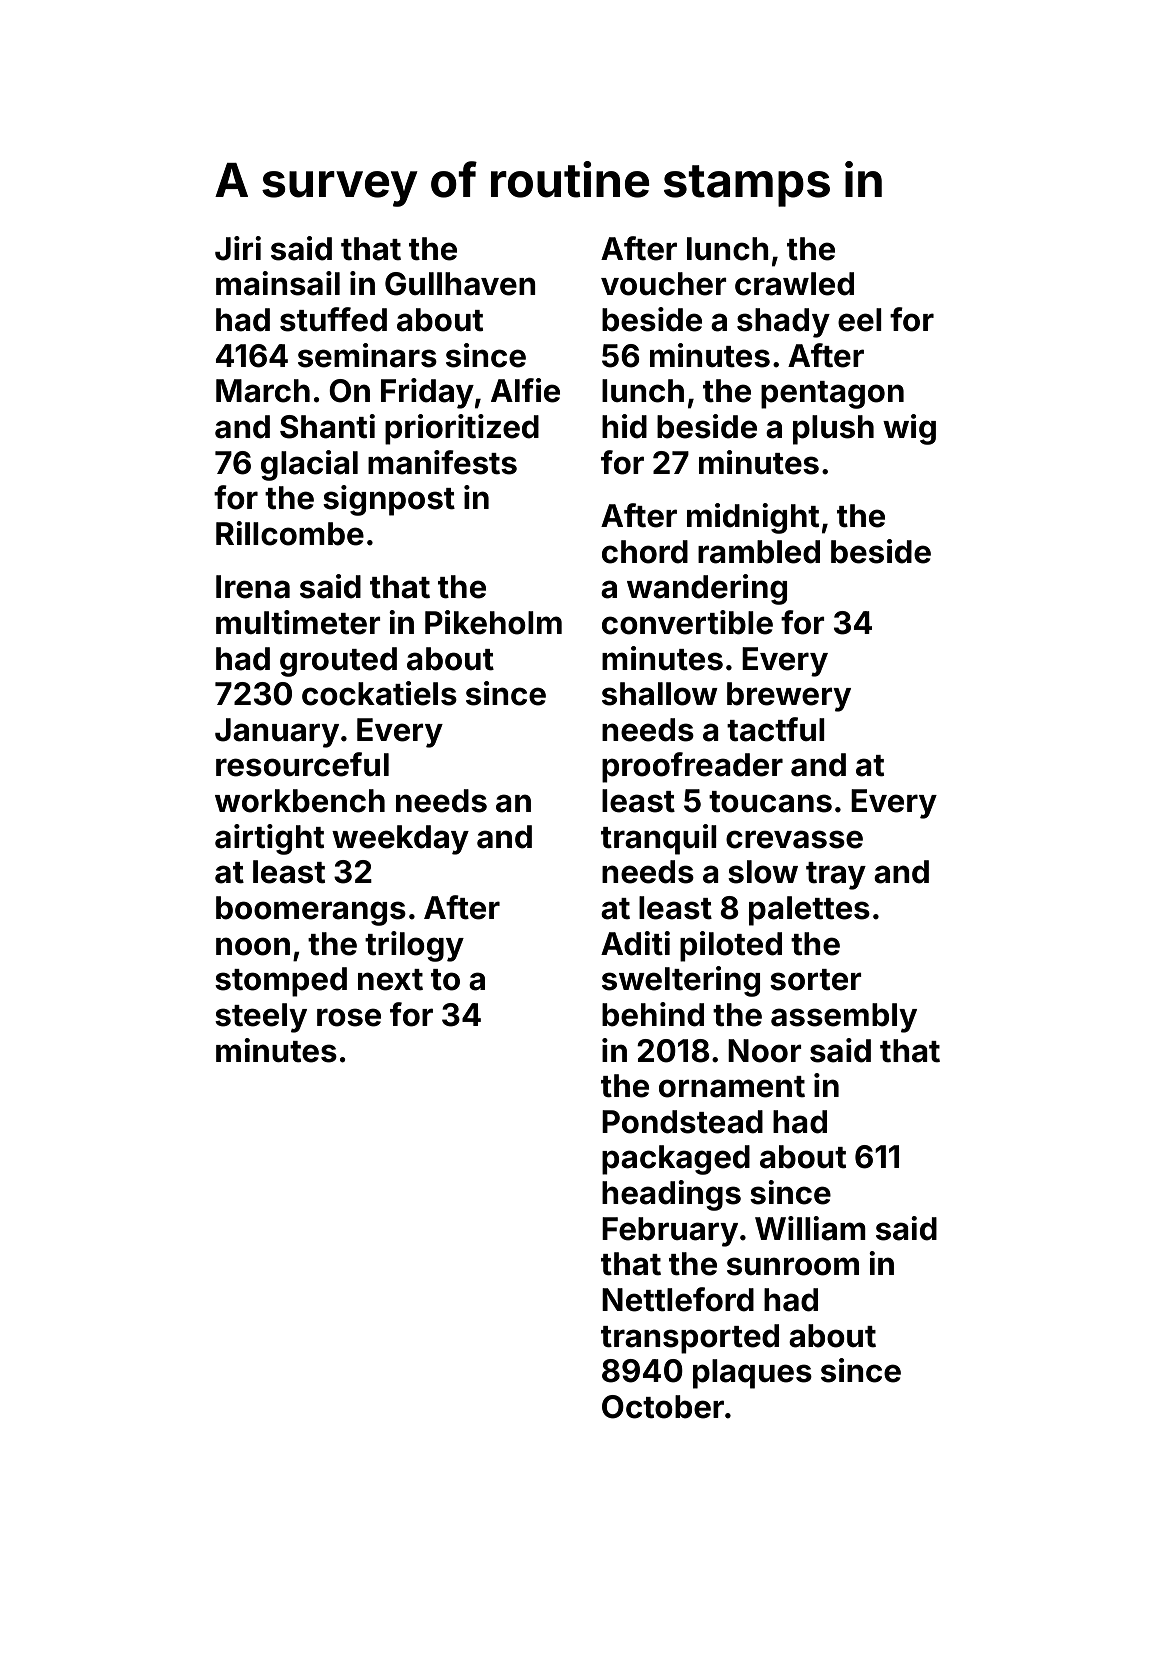 The image size is (1165, 1654). Describe the element at coordinates (663, 1407) in the screenshot. I see `October` at that location.
